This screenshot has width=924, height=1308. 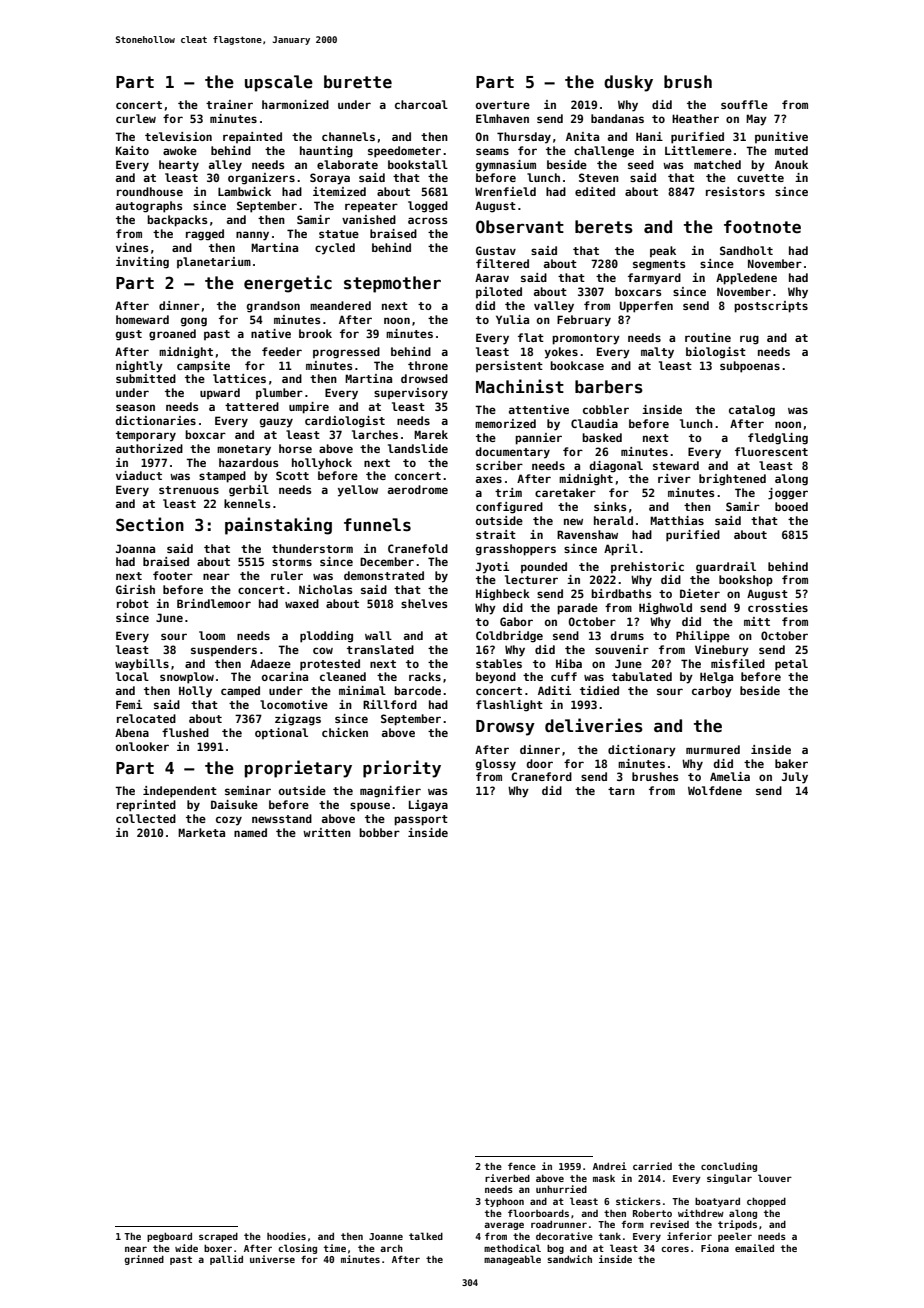 I want to click on tarn, so click(x=621, y=791).
